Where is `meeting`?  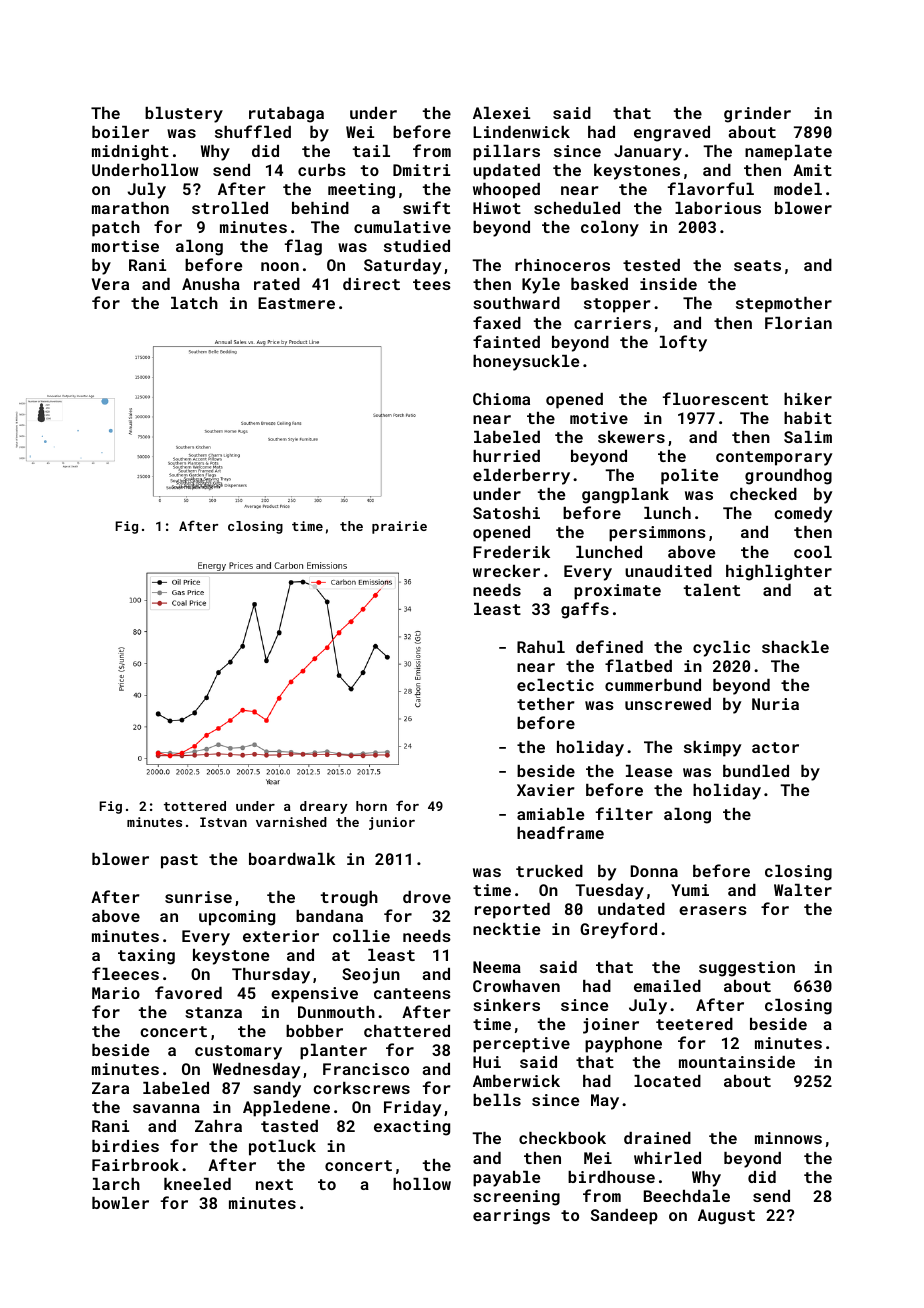 meeting is located at coordinates (361, 191).
